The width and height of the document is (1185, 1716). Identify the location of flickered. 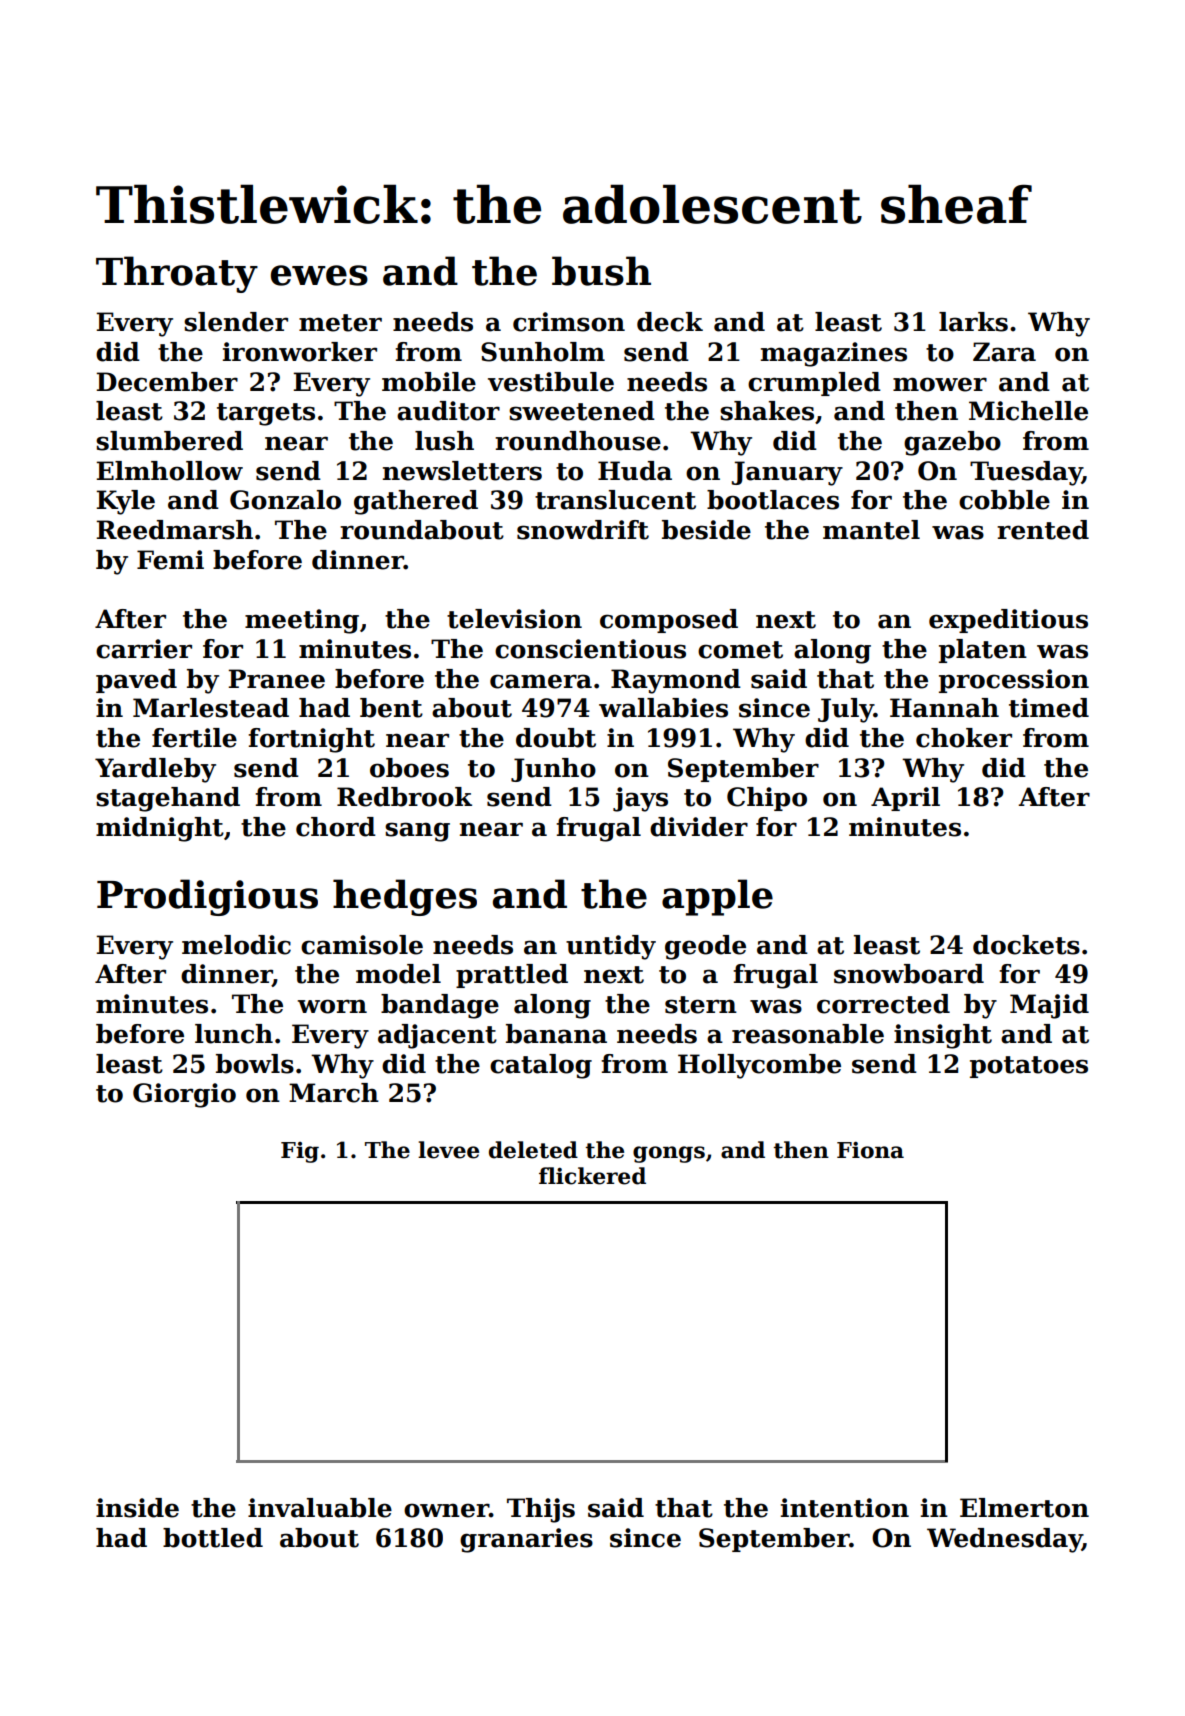
(592, 1176).
